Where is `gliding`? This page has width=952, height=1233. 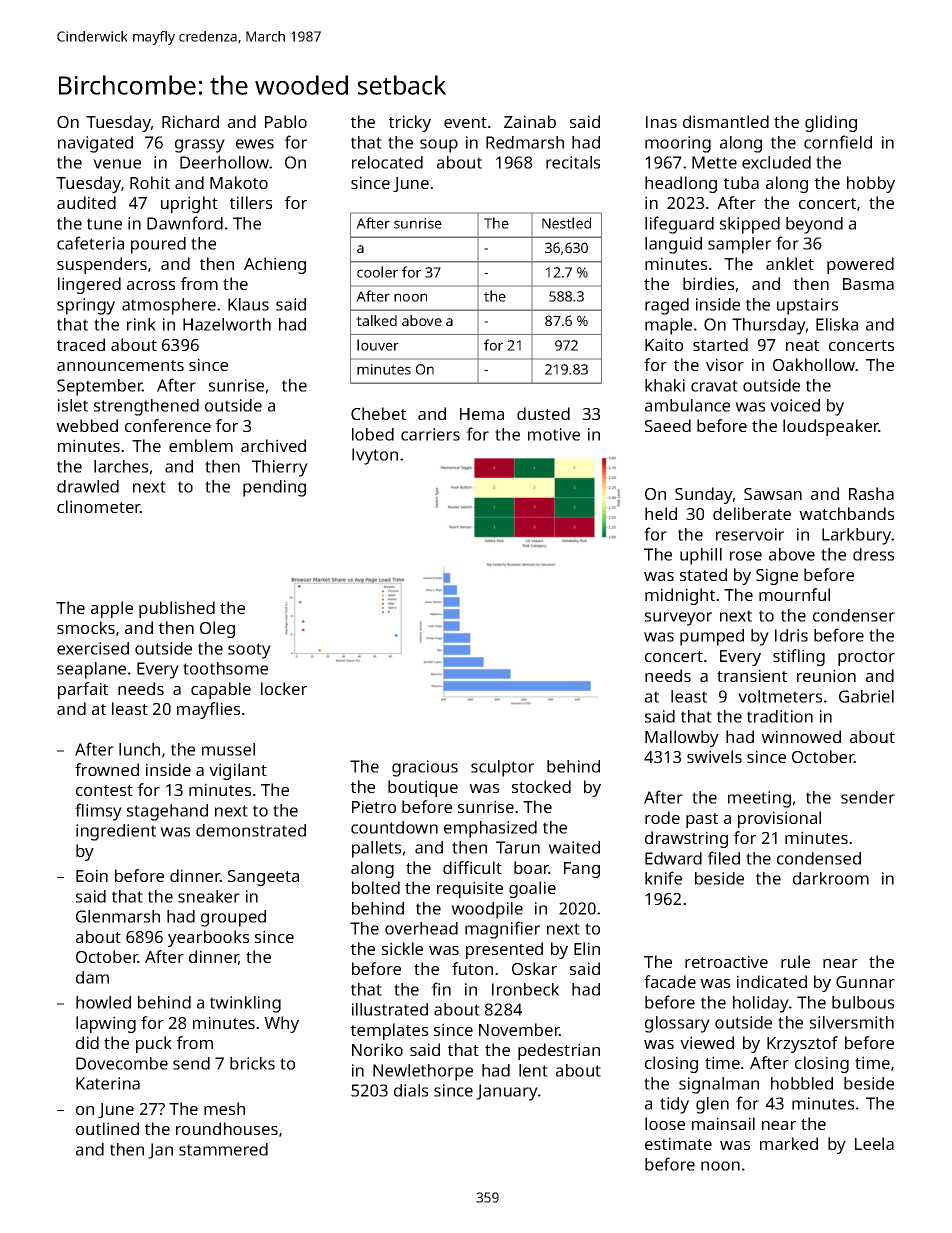 gliding is located at coordinates (831, 123).
